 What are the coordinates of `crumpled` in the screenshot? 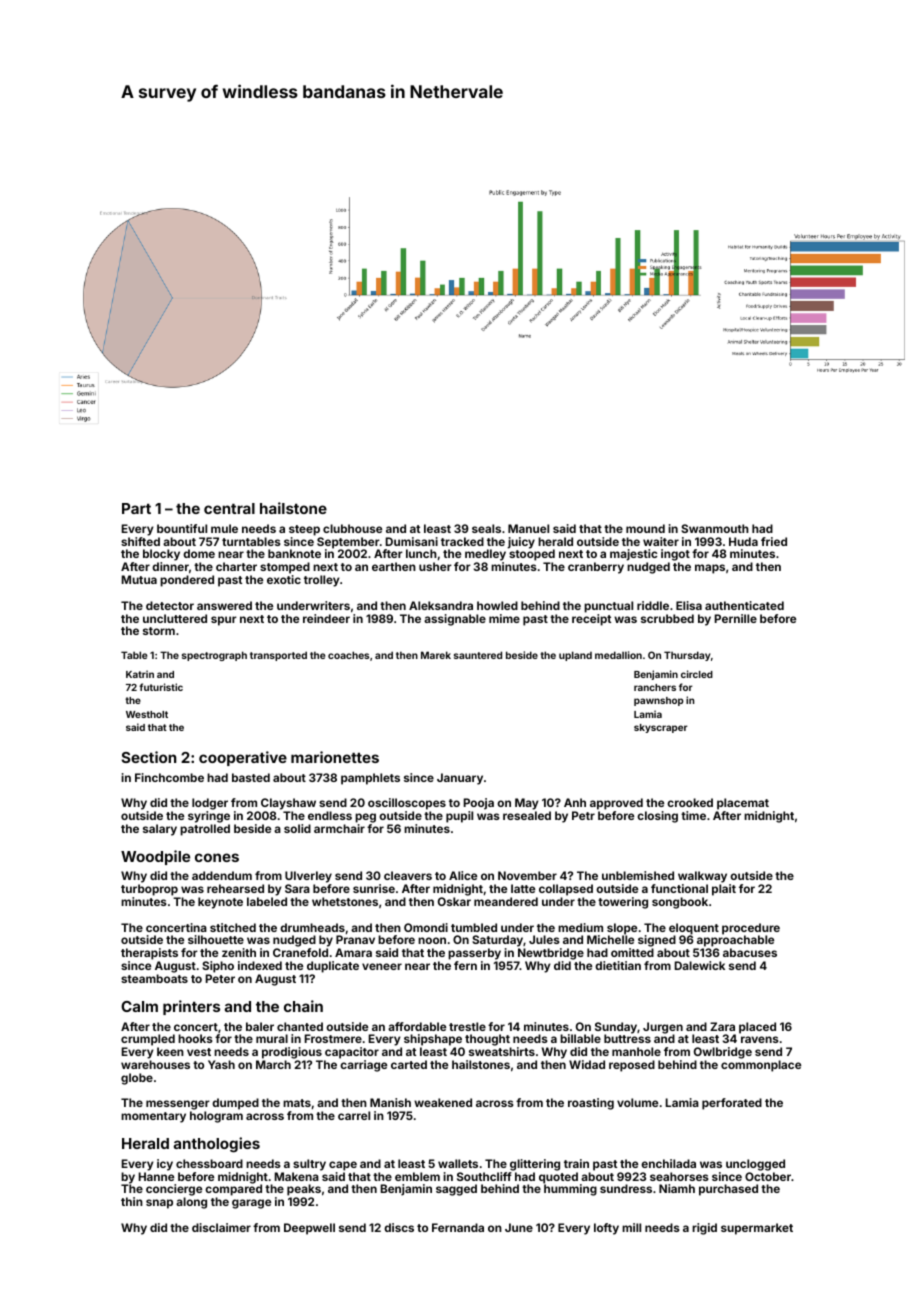 It's located at (148, 1040).
